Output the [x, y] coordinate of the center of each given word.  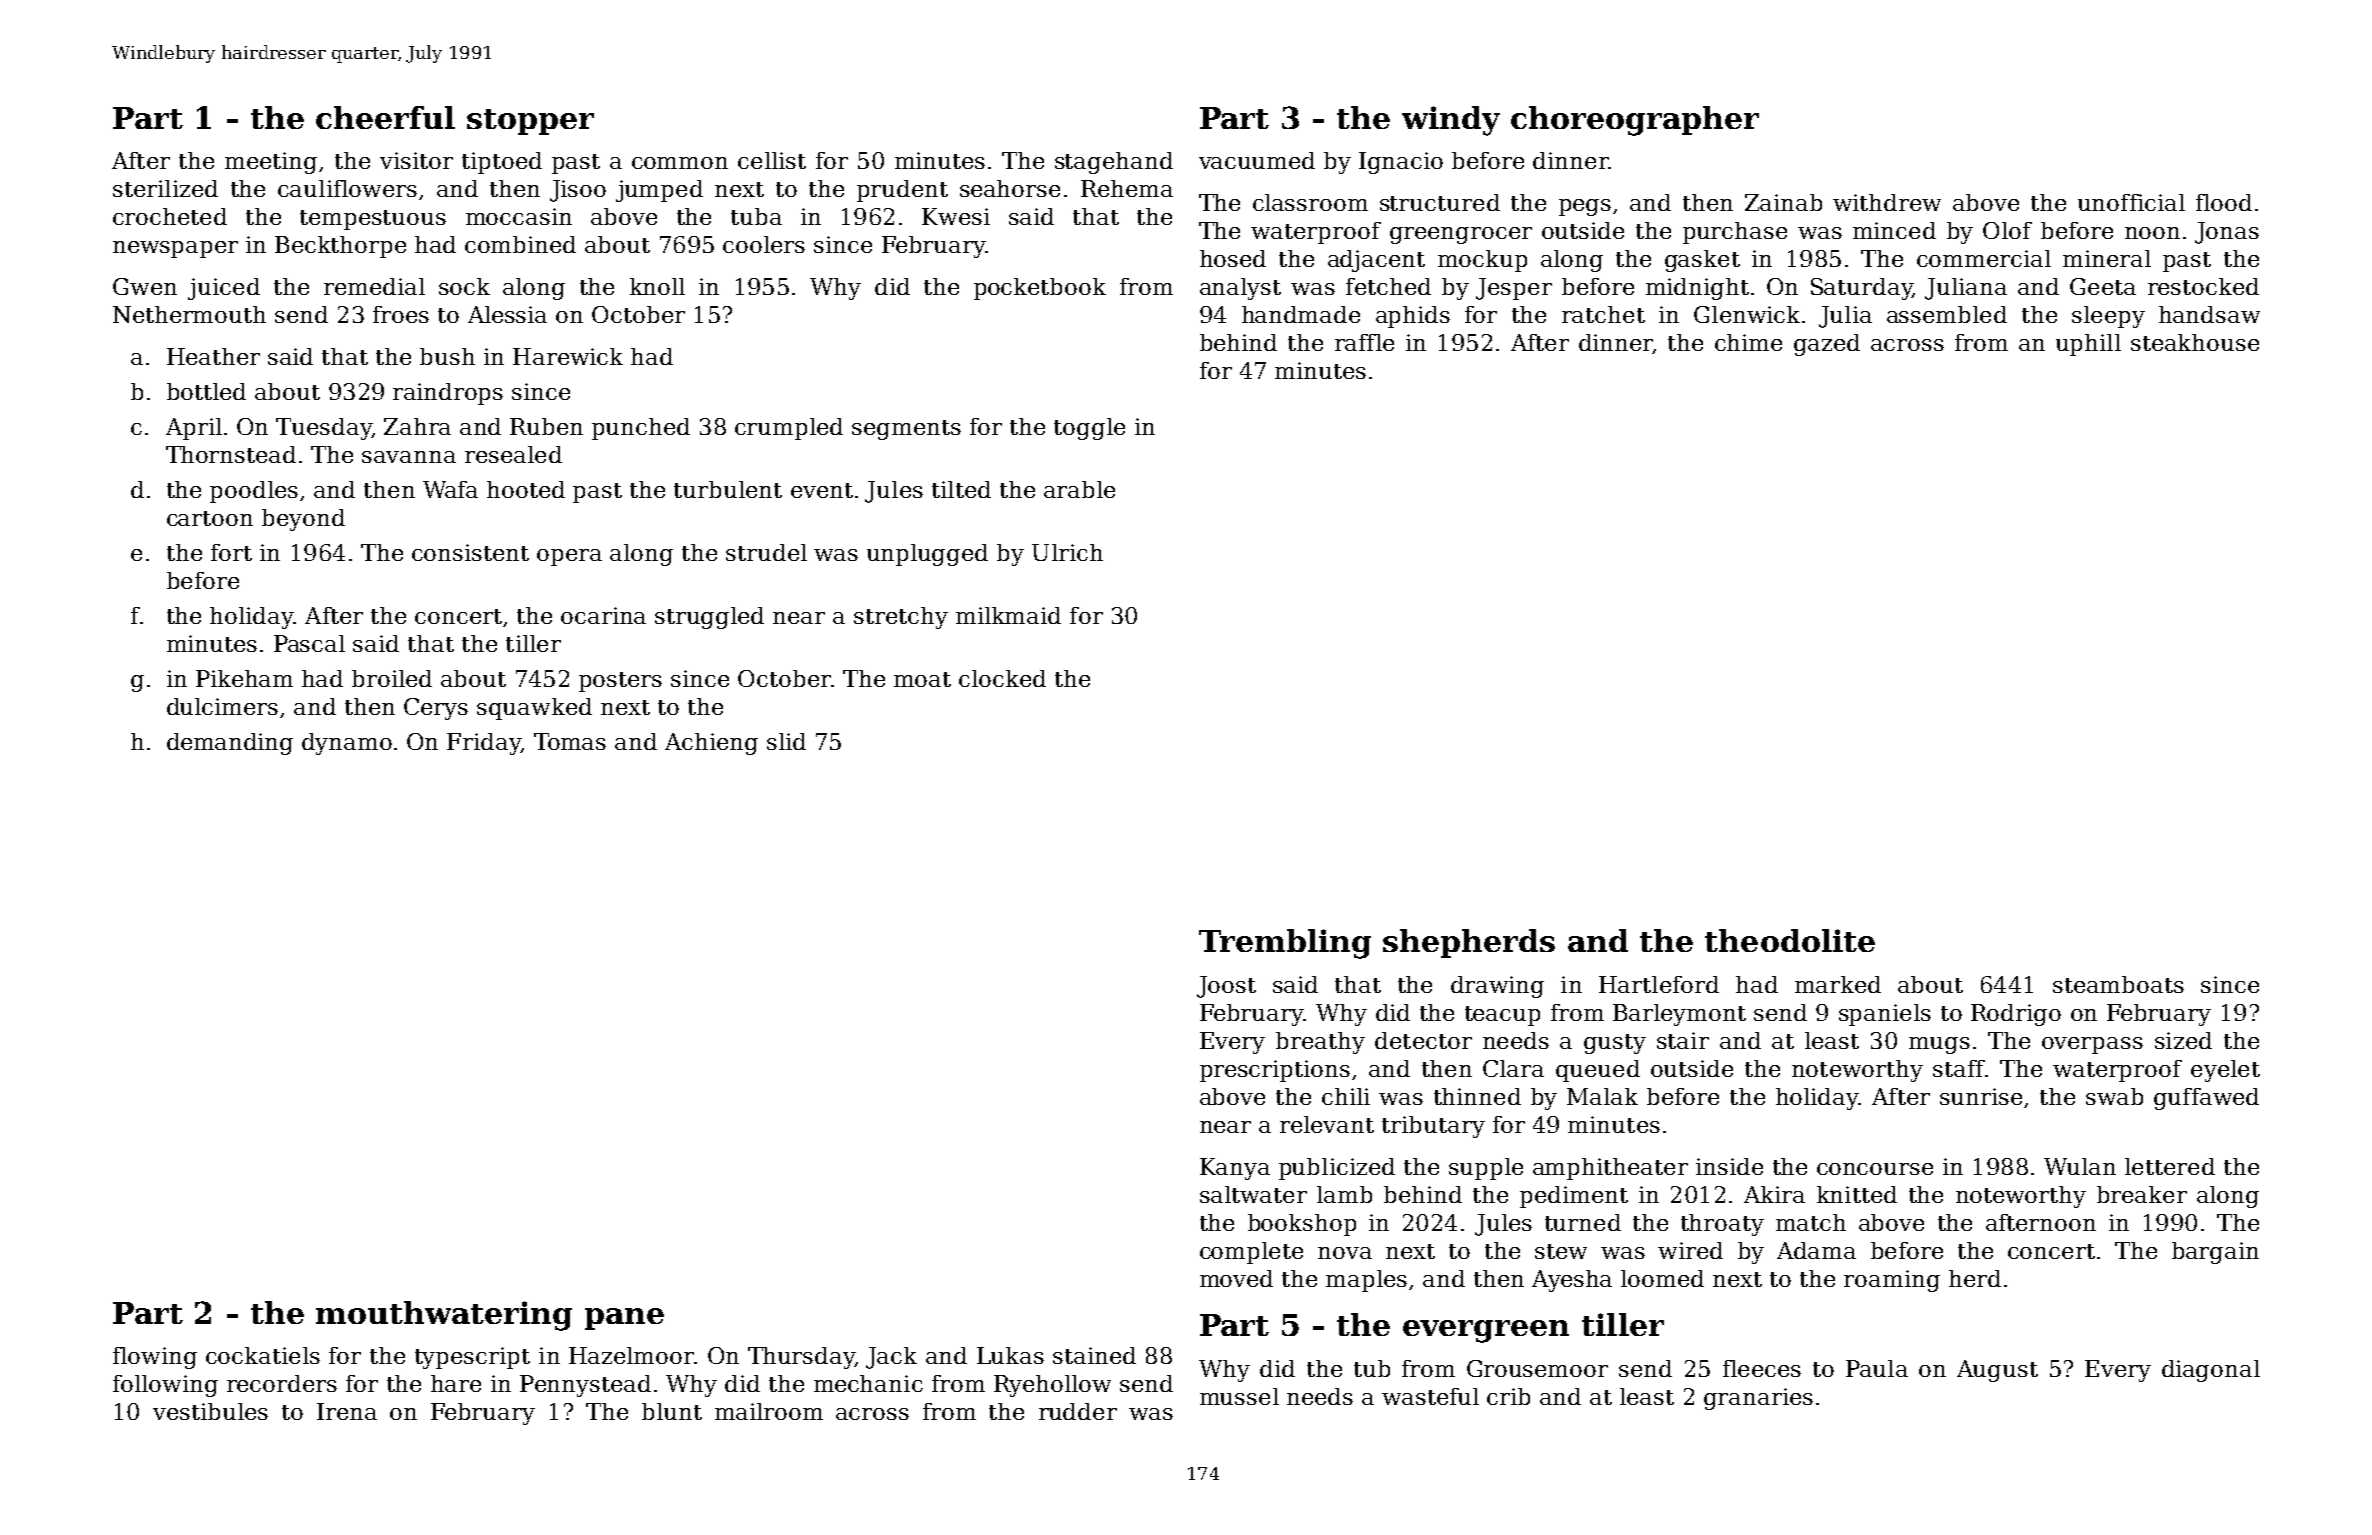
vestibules [210, 1411]
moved [1236, 1278]
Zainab [1783, 202]
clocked [1002, 678]
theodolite [1790, 940]
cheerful [385, 117]
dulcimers [222, 706]
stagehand [1114, 163]
